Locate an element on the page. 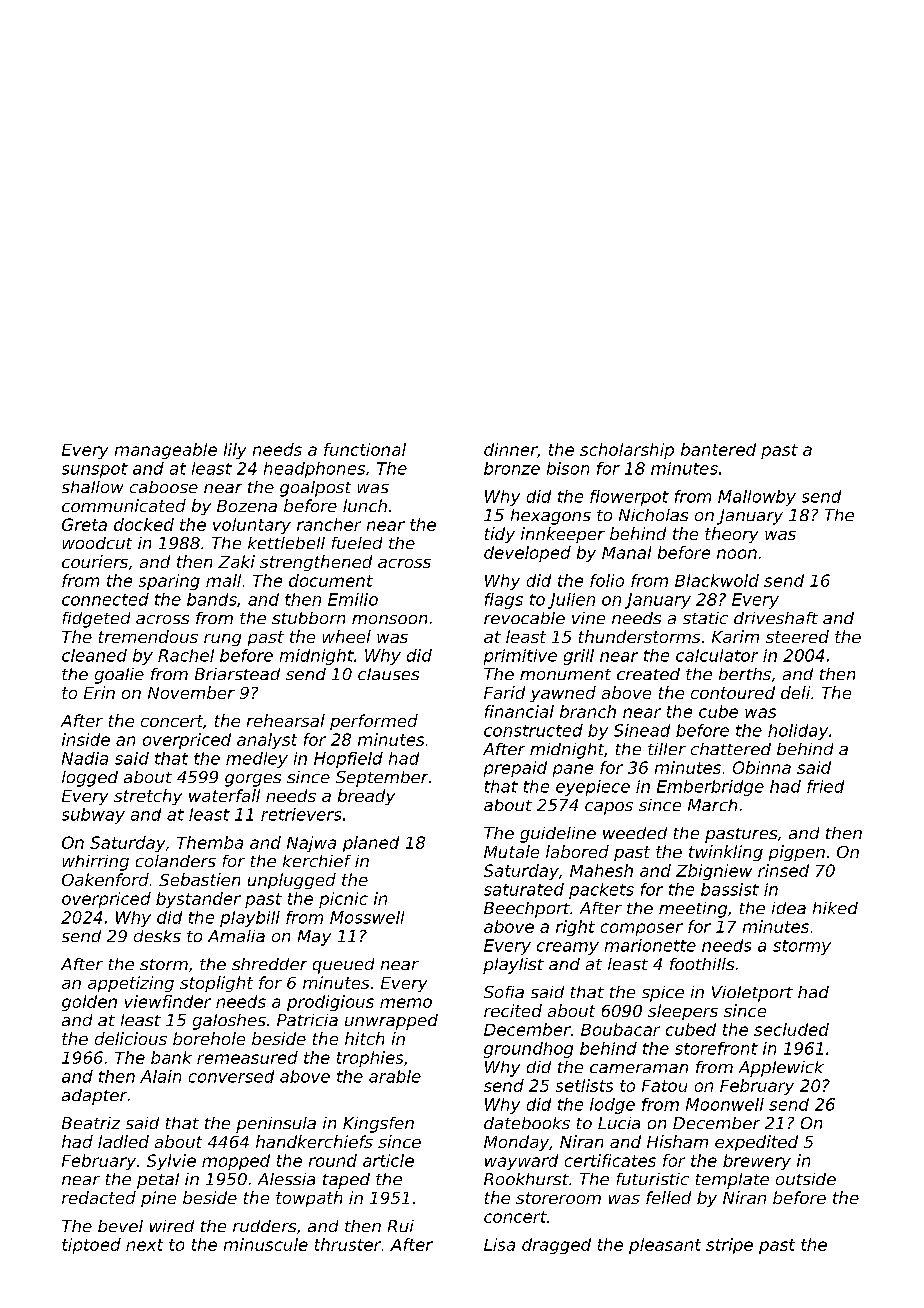 The width and height of the page is (924, 1308). Beechport is located at coordinates (527, 910).
